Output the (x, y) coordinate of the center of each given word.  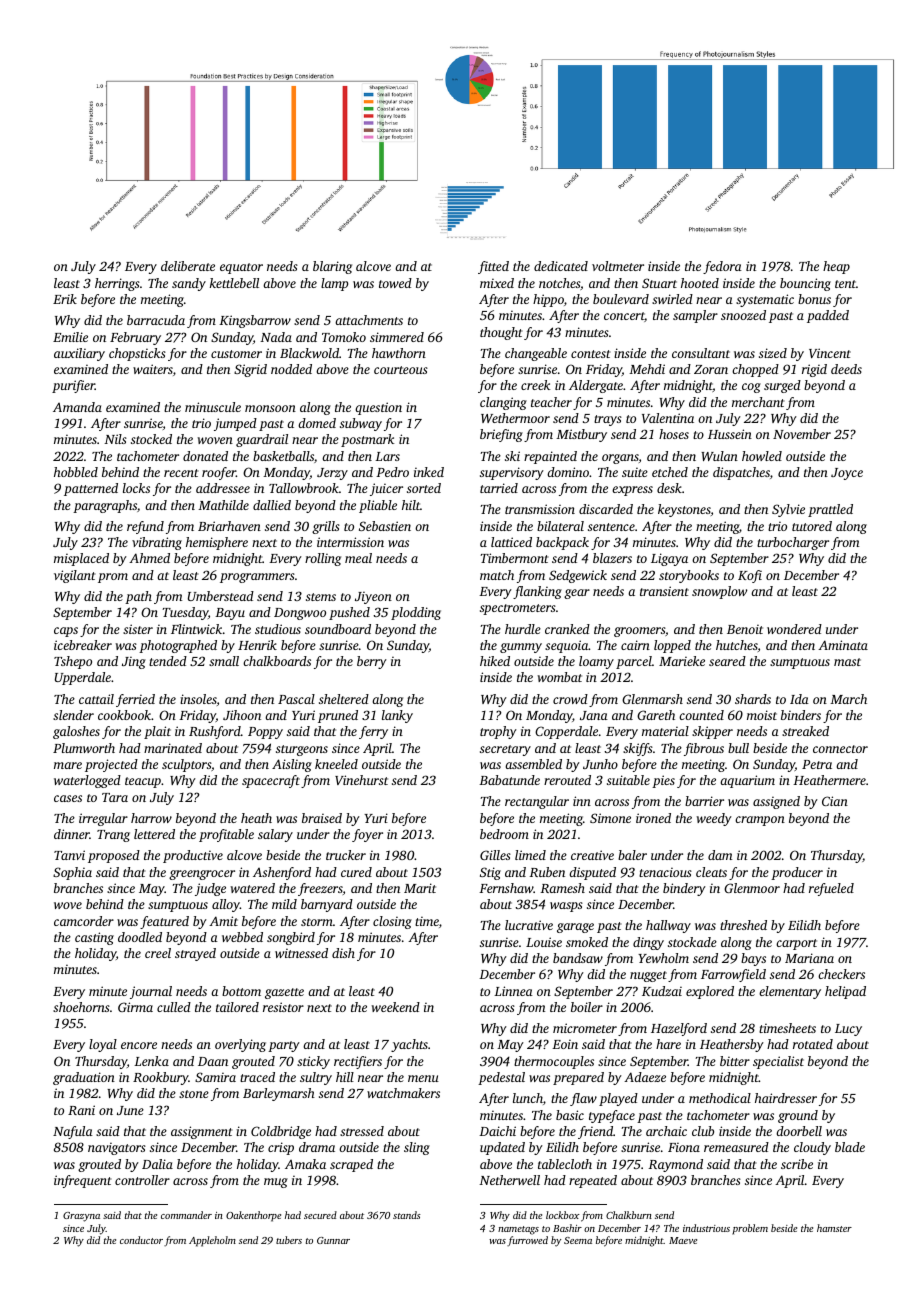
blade (850, 1147)
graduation (84, 1078)
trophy (498, 732)
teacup (143, 782)
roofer (219, 473)
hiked (495, 661)
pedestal (501, 1078)
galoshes (76, 732)
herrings (117, 284)
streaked (805, 731)
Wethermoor (515, 418)
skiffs (638, 749)
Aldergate (596, 386)
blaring (332, 267)
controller (142, 1180)
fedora (722, 267)
